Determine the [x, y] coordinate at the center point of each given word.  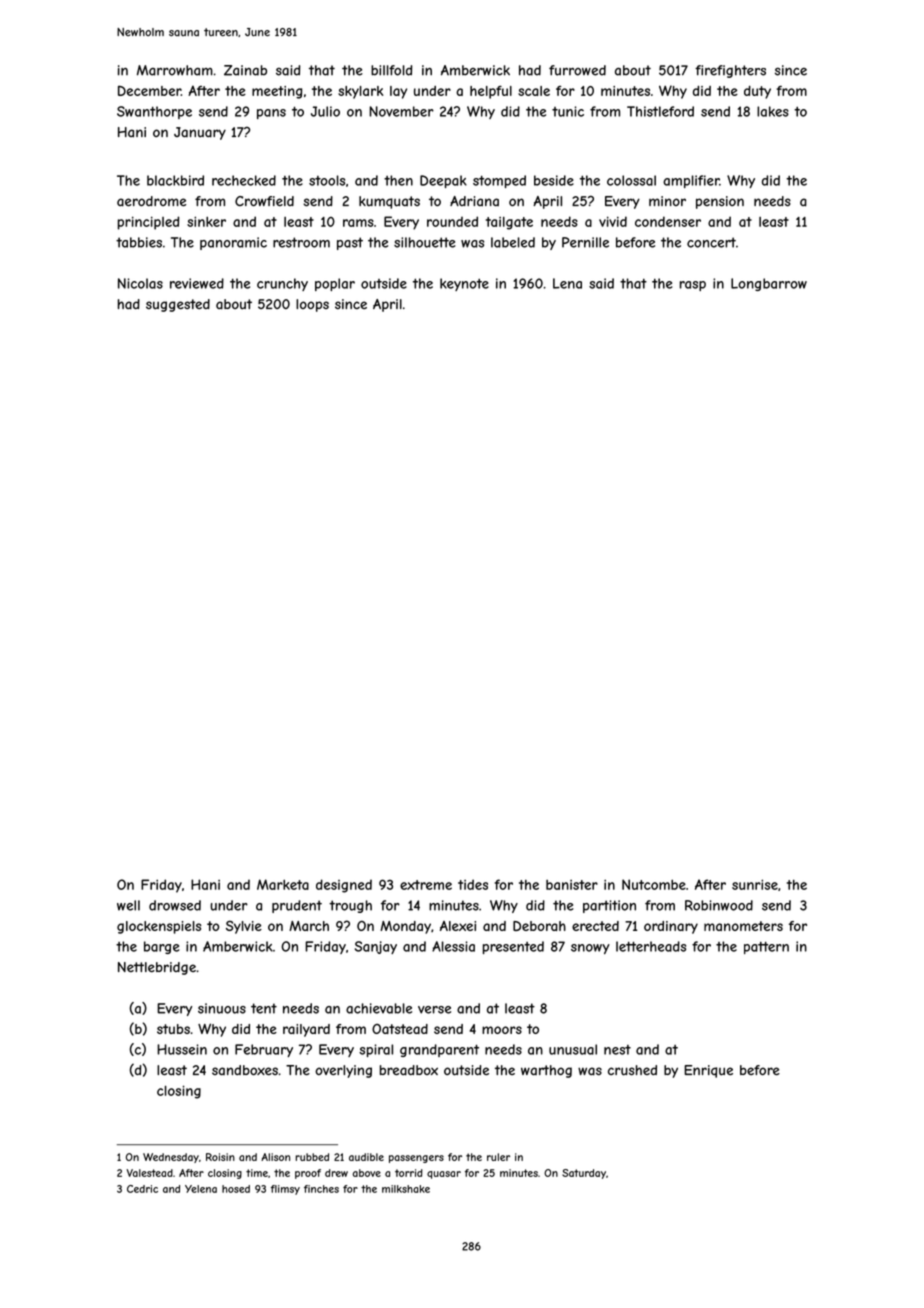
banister [572, 885]
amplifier [691, 181]
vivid [613, 221]
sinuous [222, 1008]
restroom [301, 242]
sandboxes [245, 1070]
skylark [360, 92]
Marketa [283, 884]
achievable [379, 1008]
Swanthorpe [154, 112]
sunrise [755, 884]
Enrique [708, 1071]
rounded [452, 221]
